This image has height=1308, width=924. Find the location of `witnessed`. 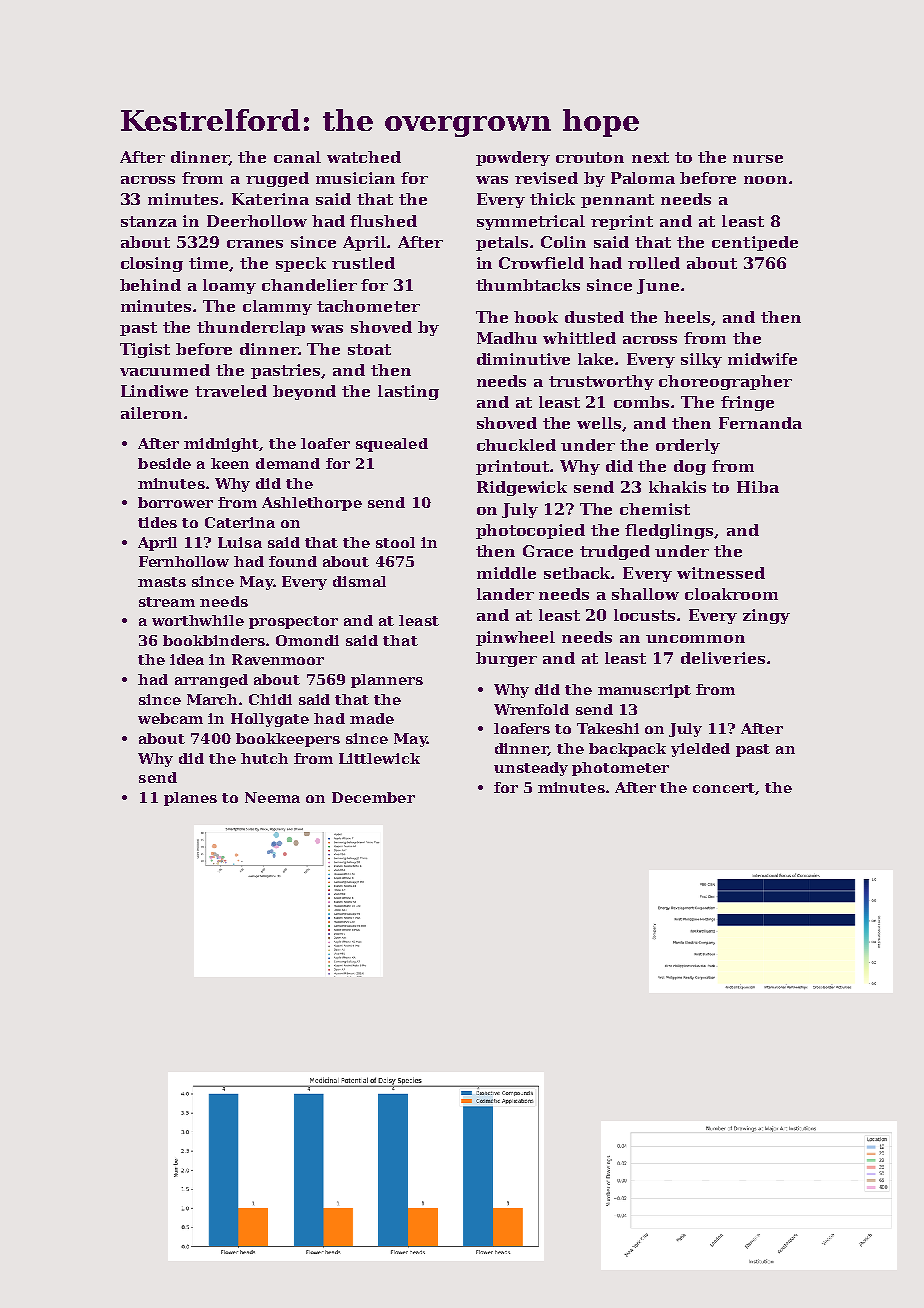

witnessed is located at coordinates (721, 573).
